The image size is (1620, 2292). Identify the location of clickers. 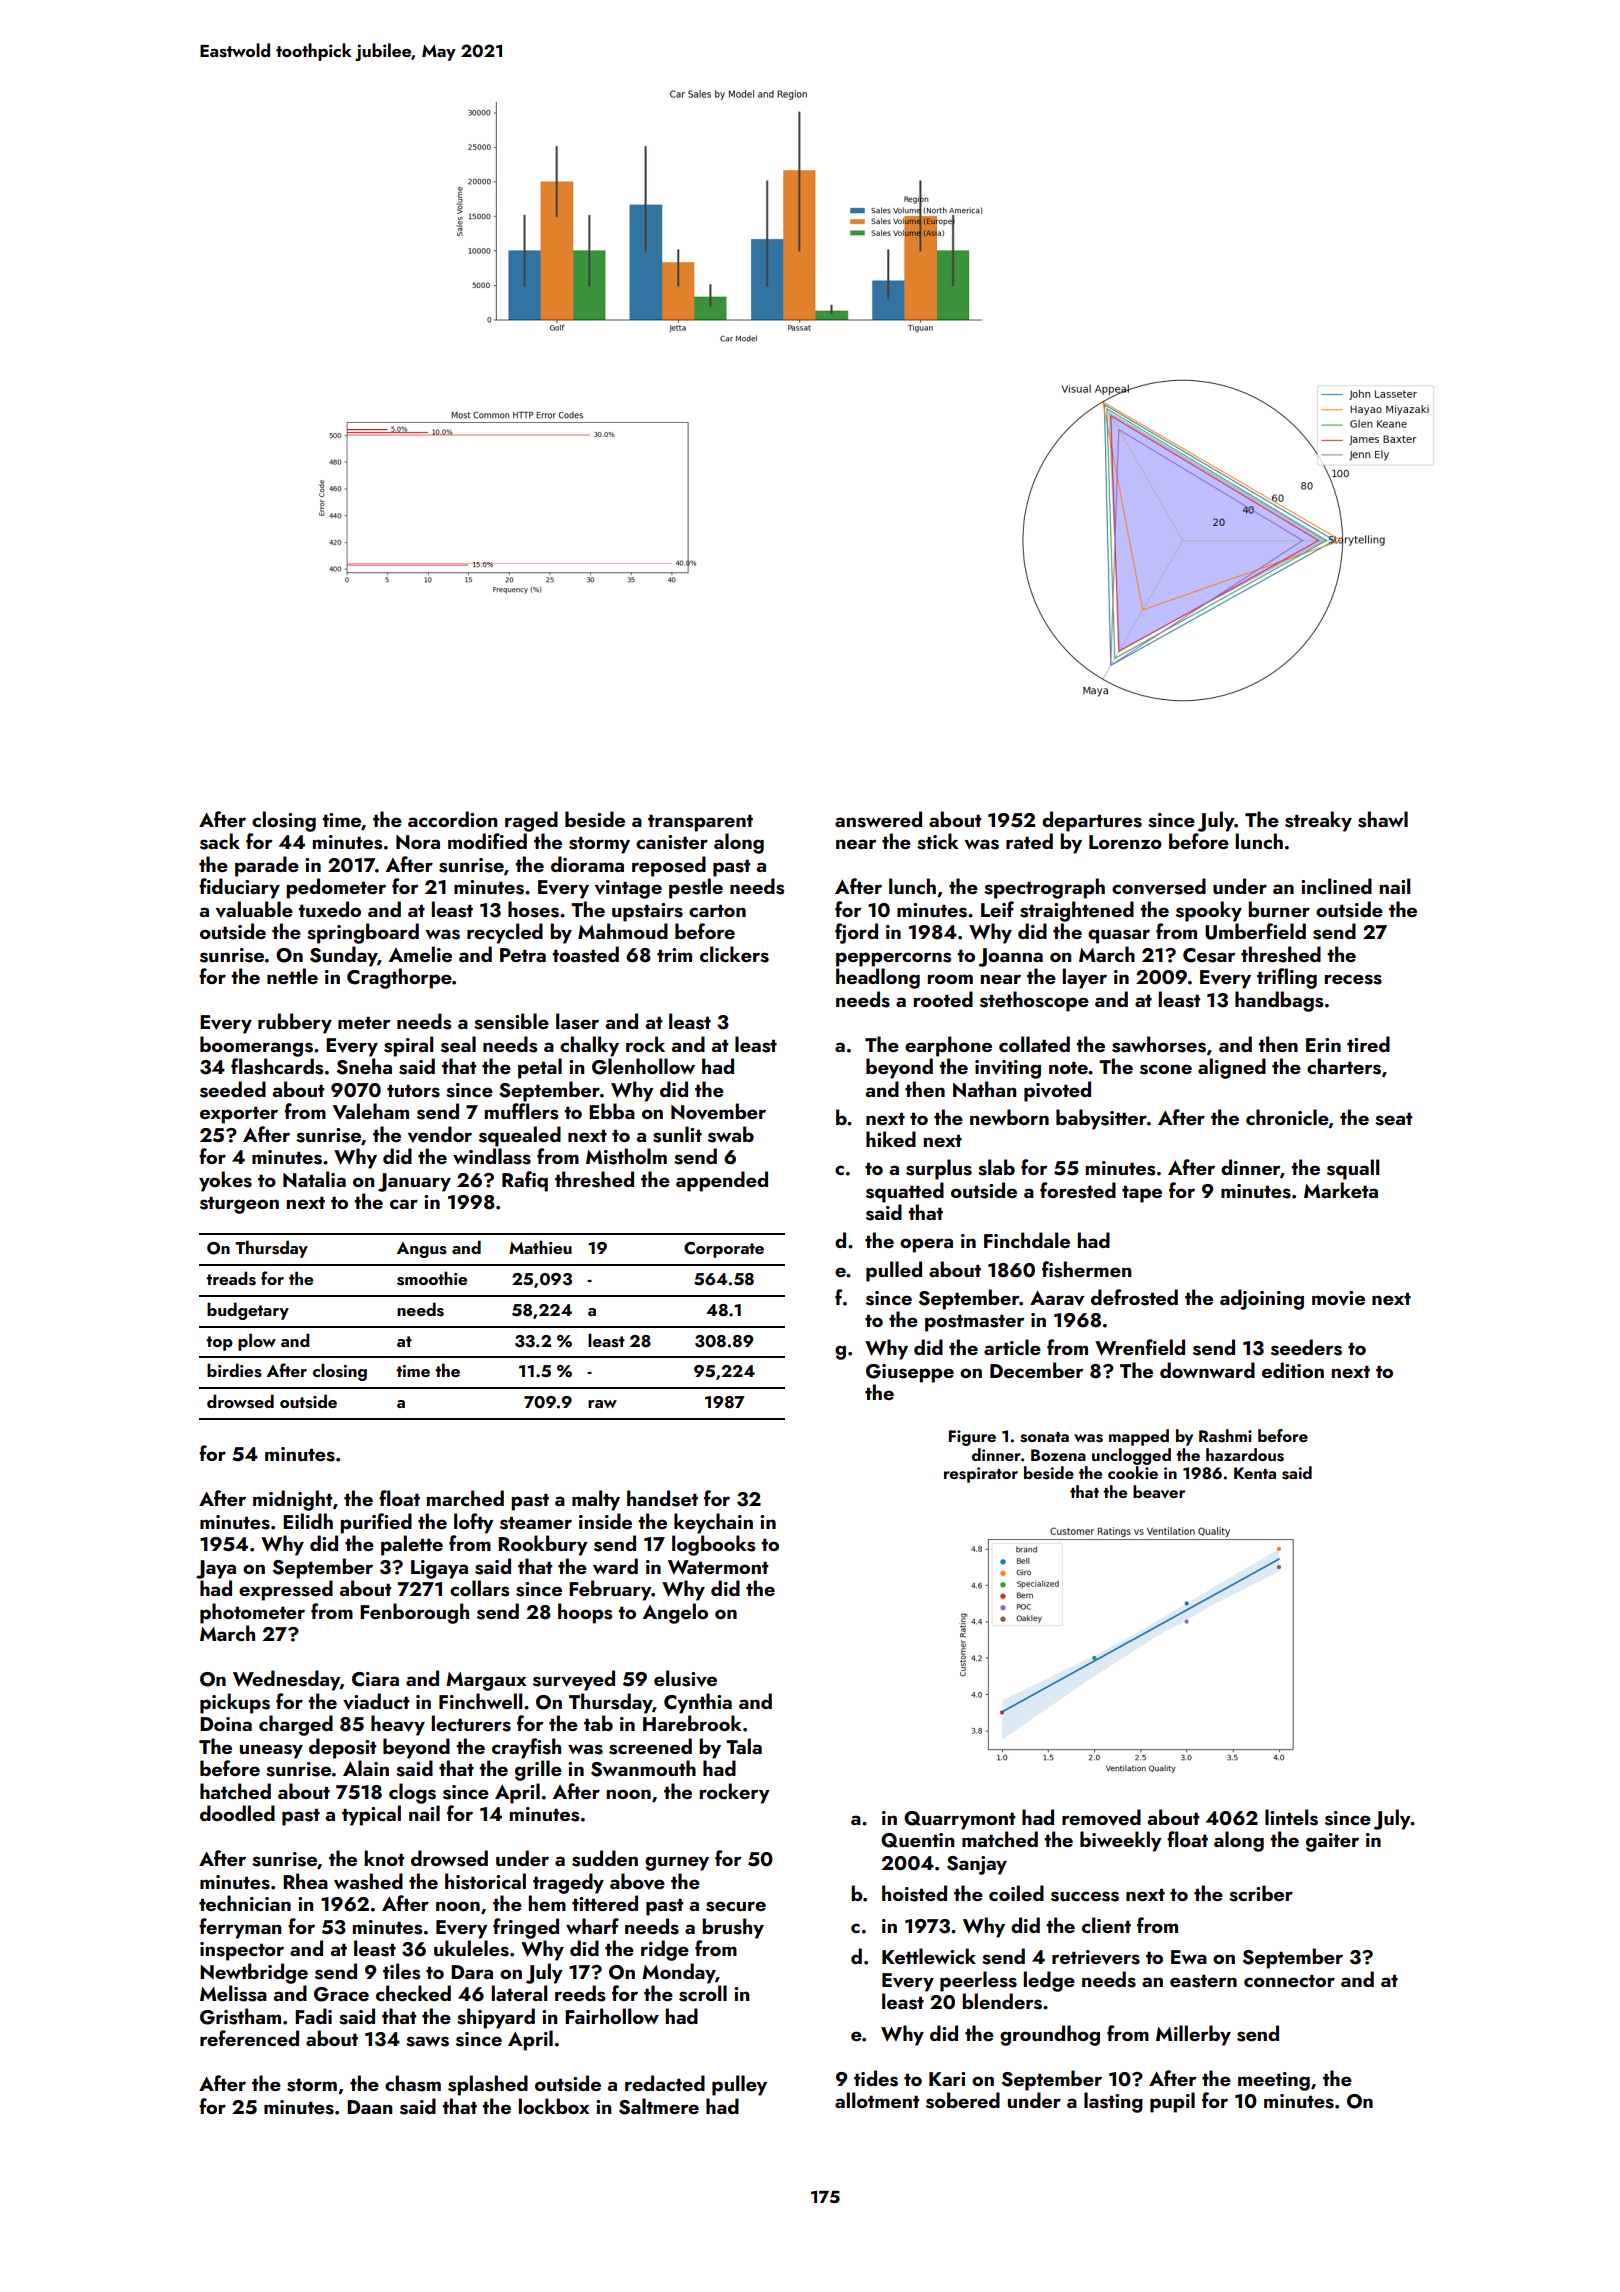
(734, 954).
